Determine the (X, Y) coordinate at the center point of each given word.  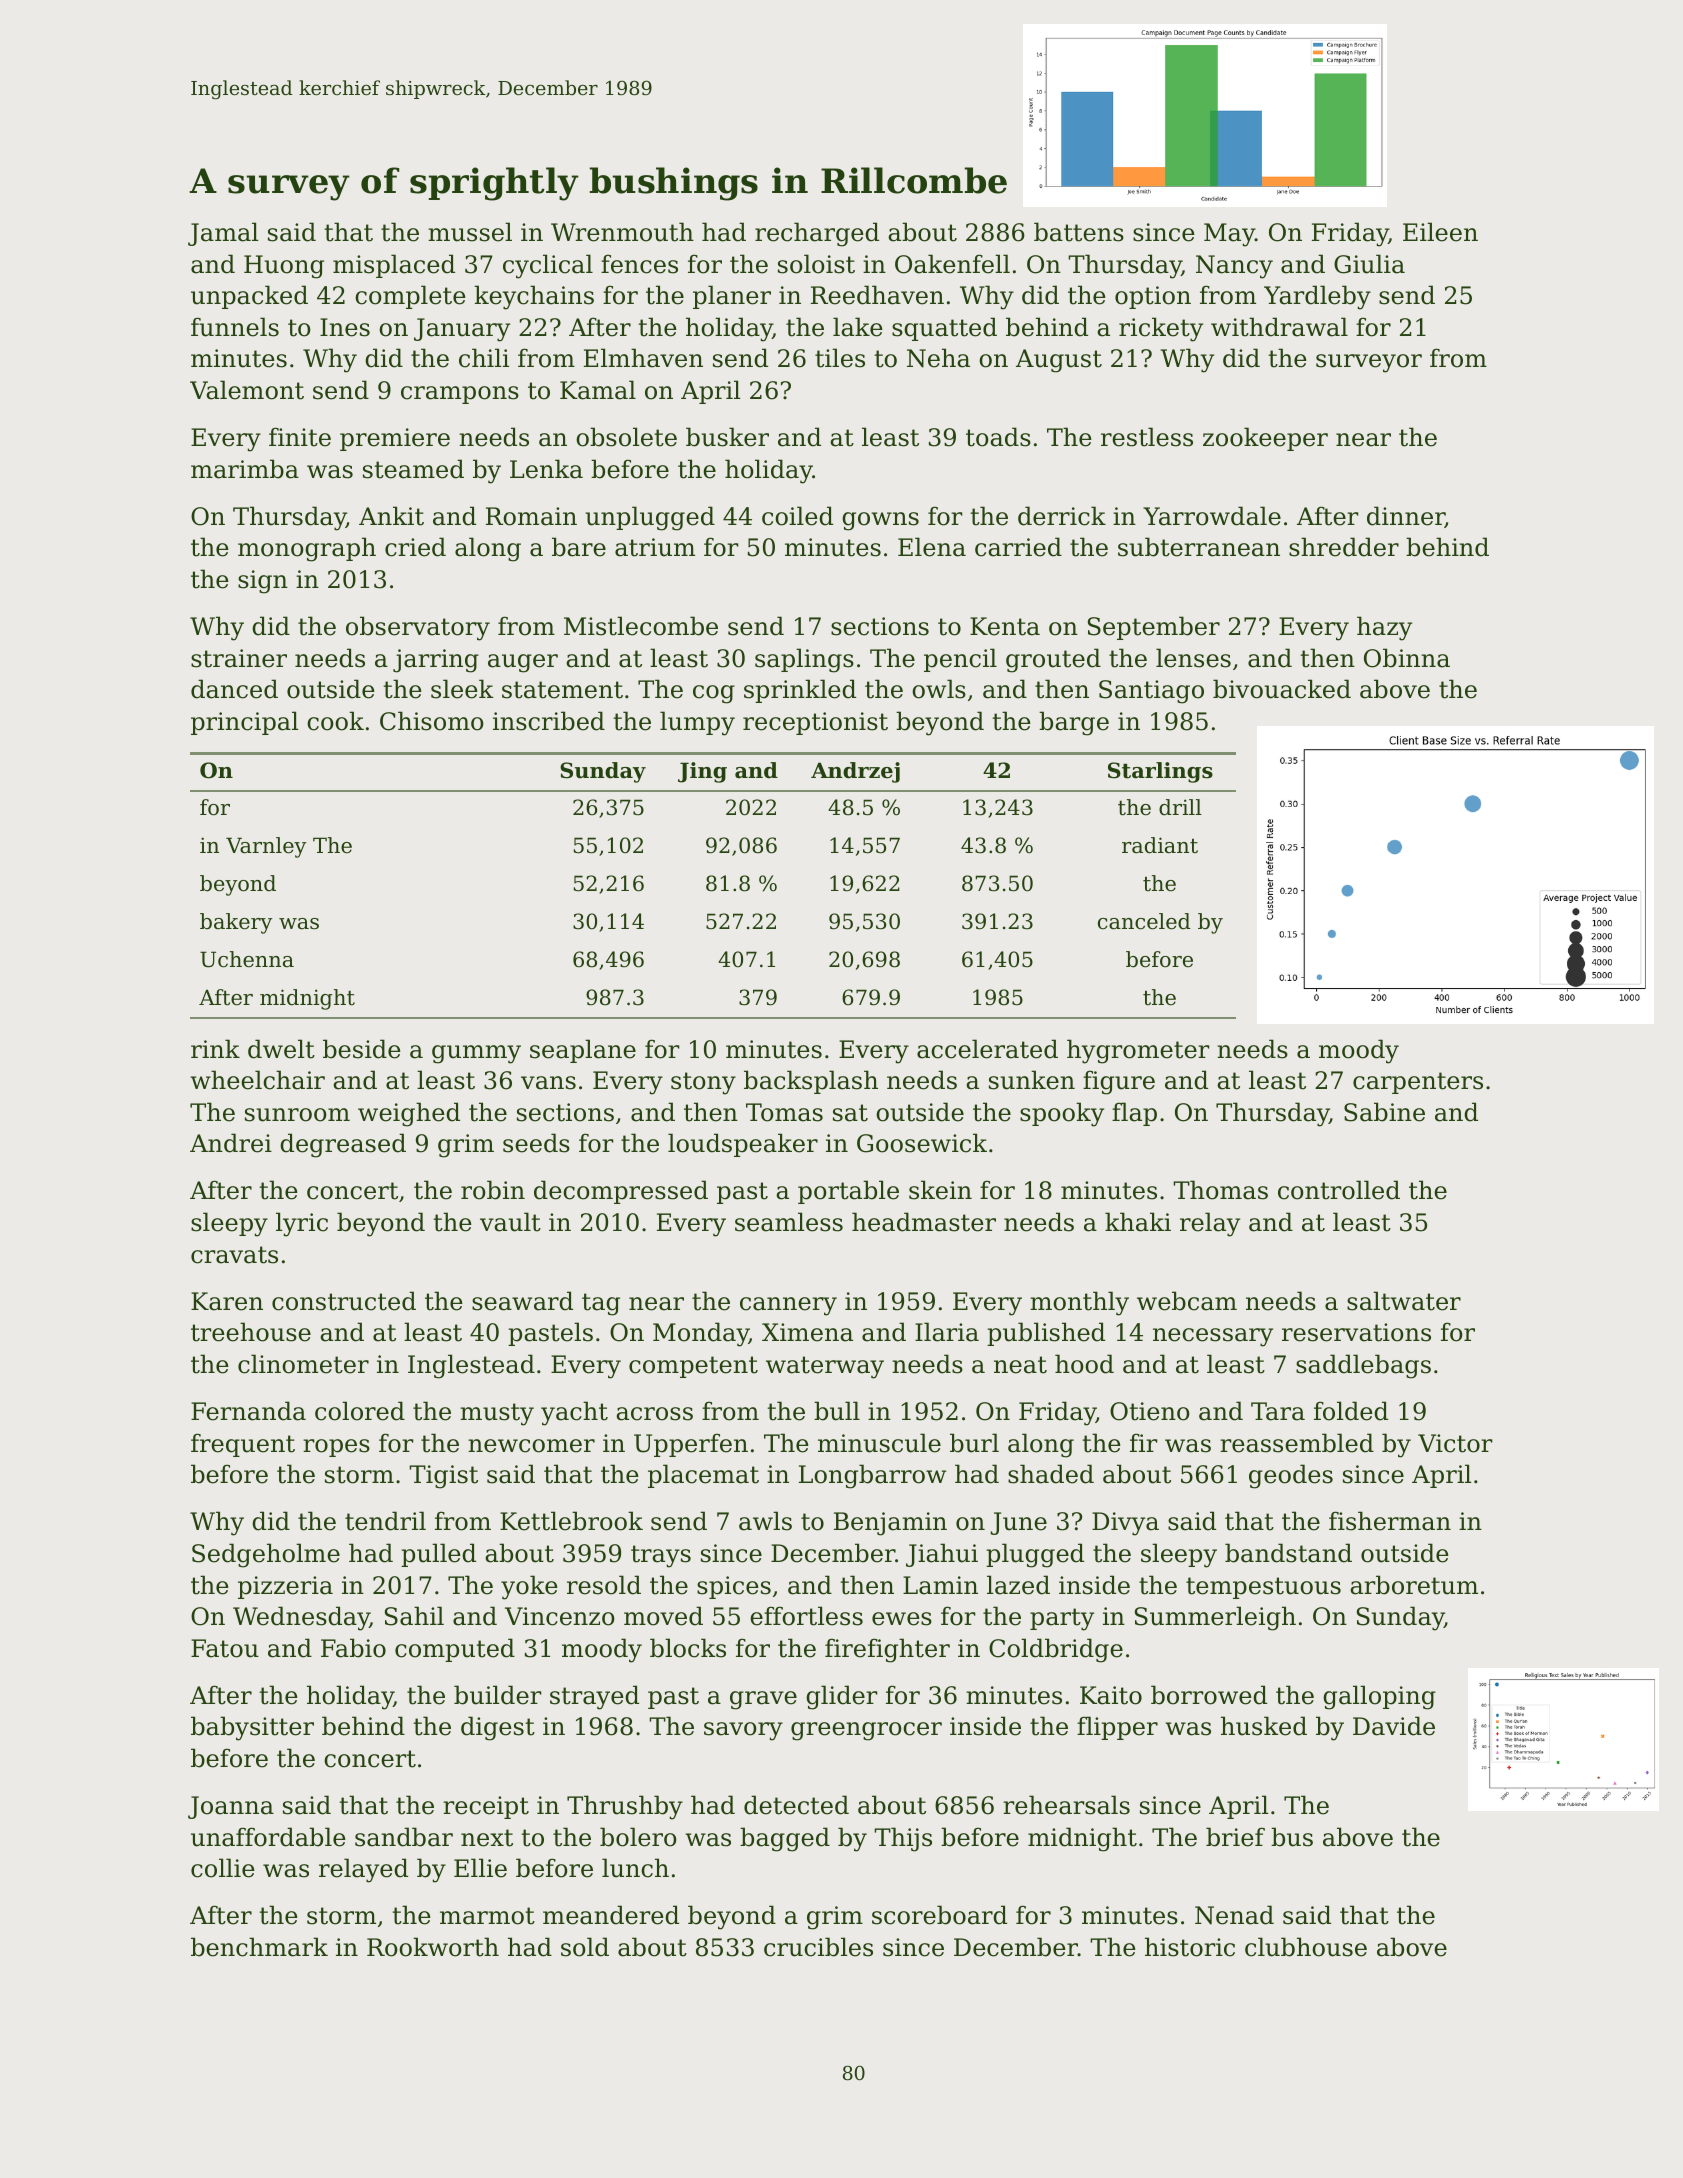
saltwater (1404, 1301)
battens (1079, 232)
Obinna (1407, 658)
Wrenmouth (622, 232)
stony (703, 1083)
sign (263, 582)
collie (223, 1868)
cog (714, 694)
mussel (470, 232)
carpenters (1418, 1083)
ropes (336, 1448)
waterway (825, 1367)
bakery (236, 923)
